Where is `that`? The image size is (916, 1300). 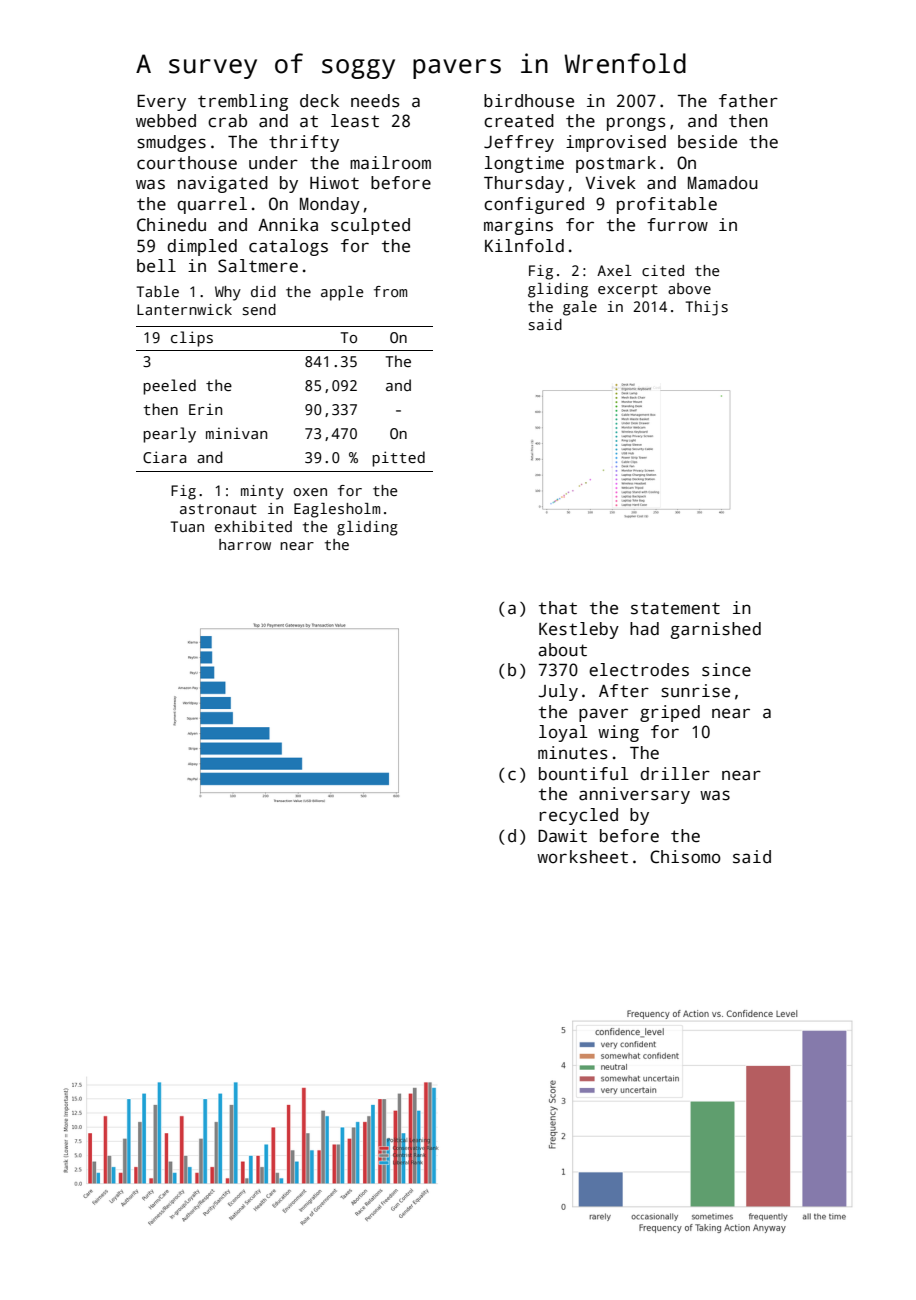
that is located at coordinates (558, 608).
